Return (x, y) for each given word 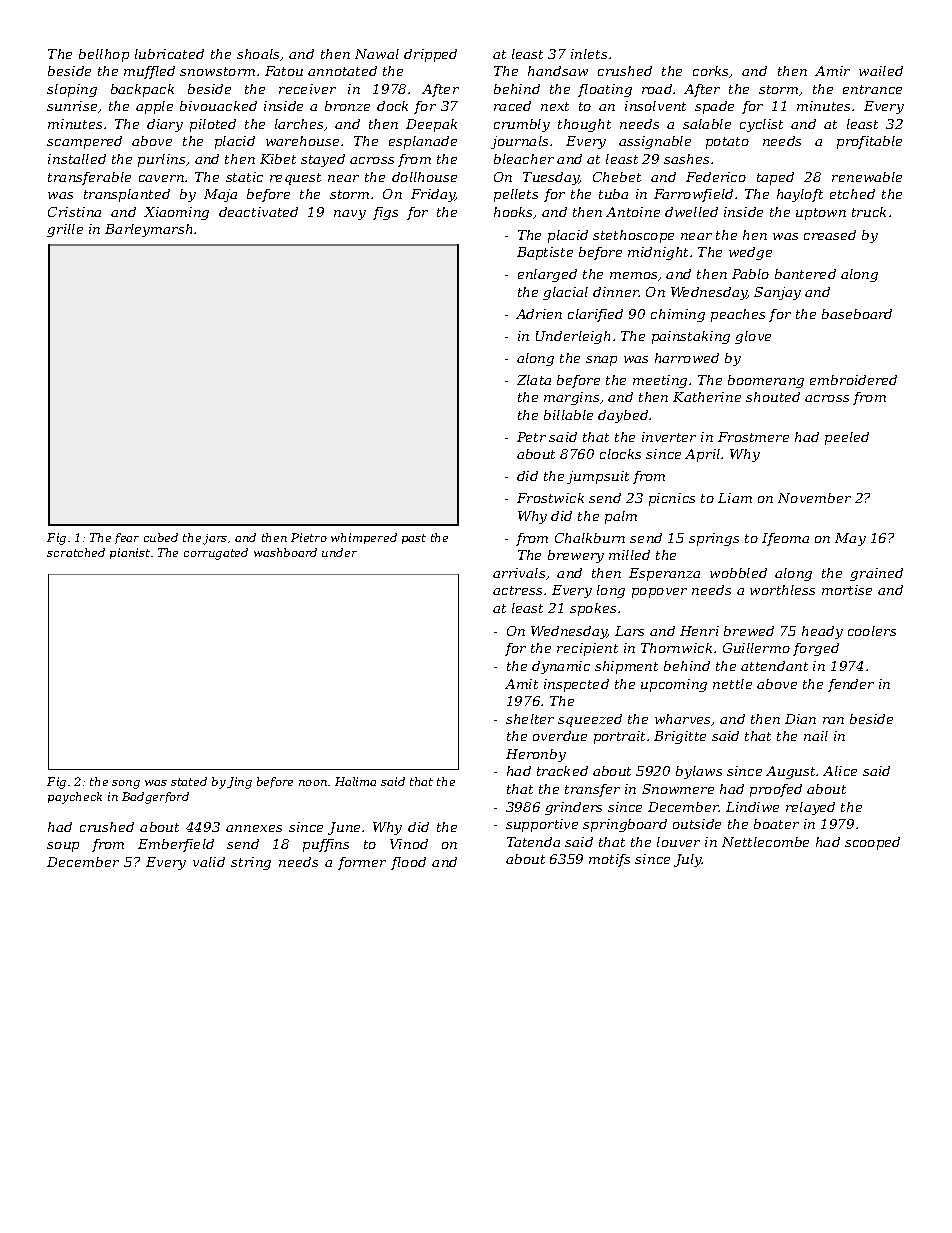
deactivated (258, 212)
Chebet (617, 177)
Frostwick (550, 498)
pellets (516, 195)
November (814, 498)
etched (852, 194)
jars (215, 539)
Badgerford (155, 798)
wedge (750, 253)
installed (77, 159)
